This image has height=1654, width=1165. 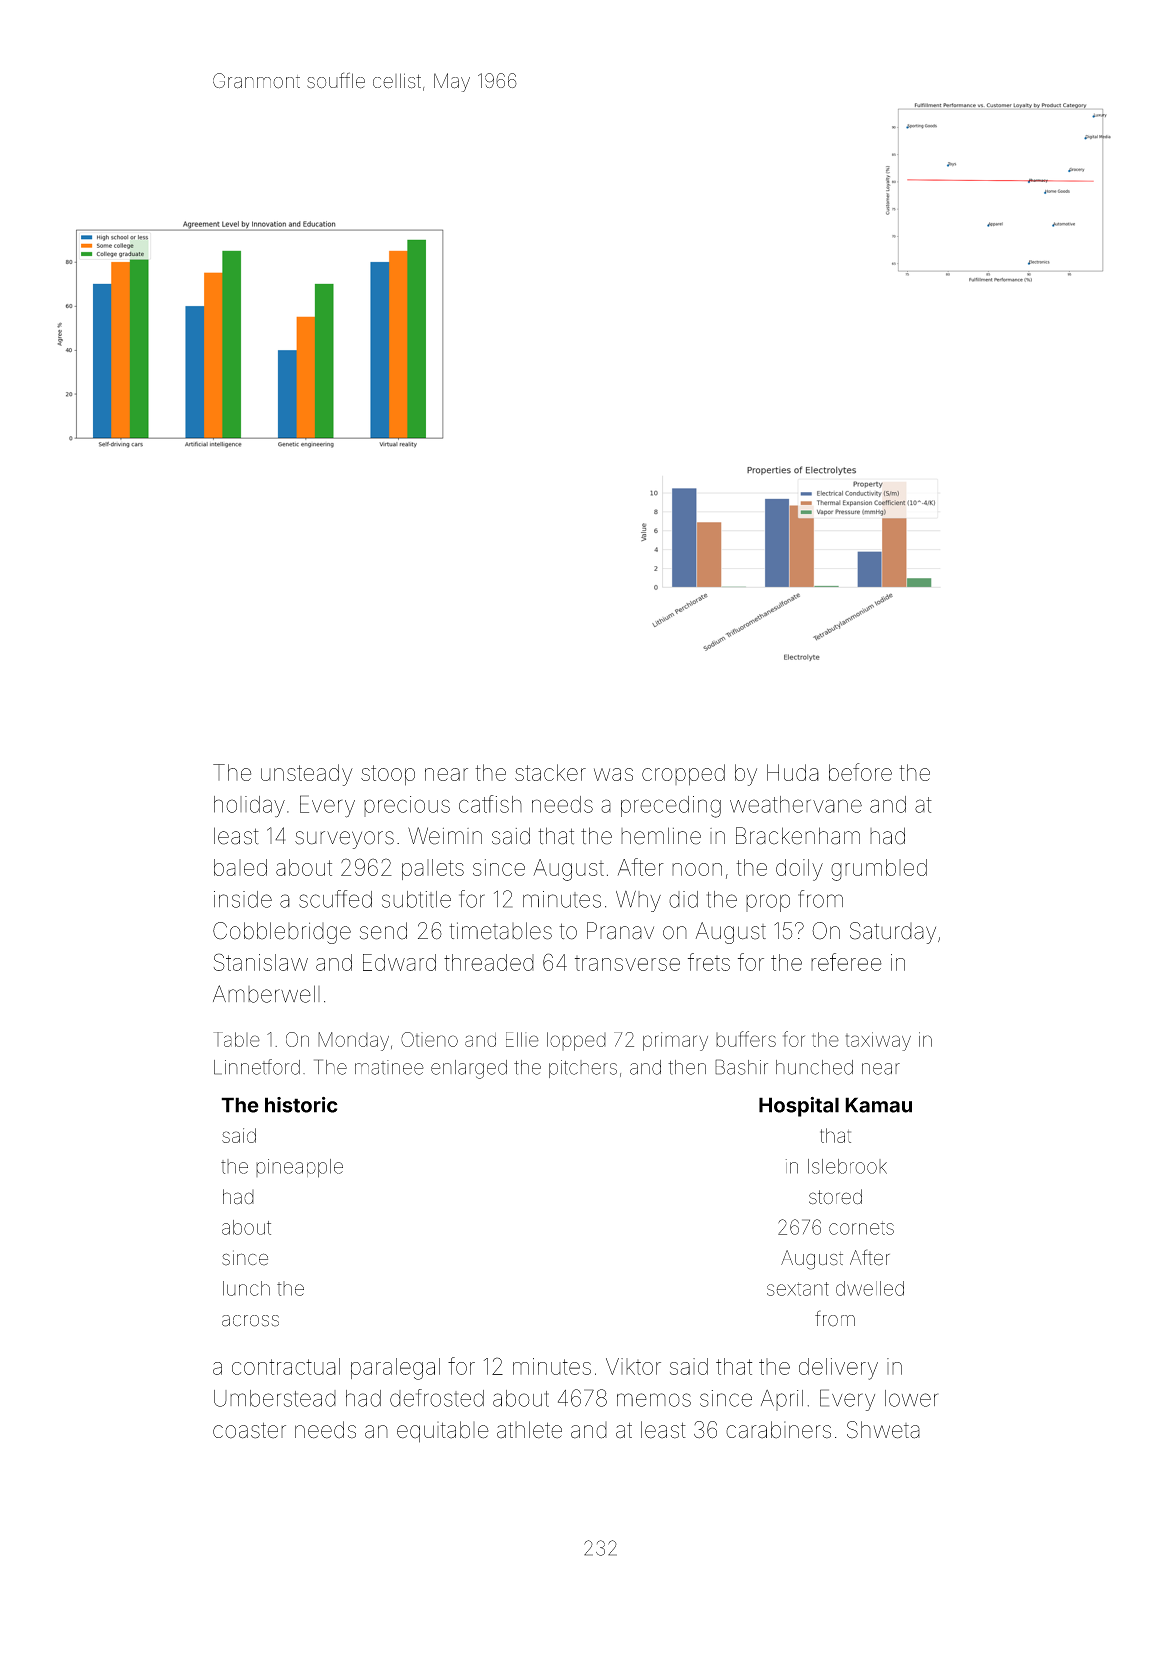 I want to click on Linnetford, so click(x=257, y=1067).
